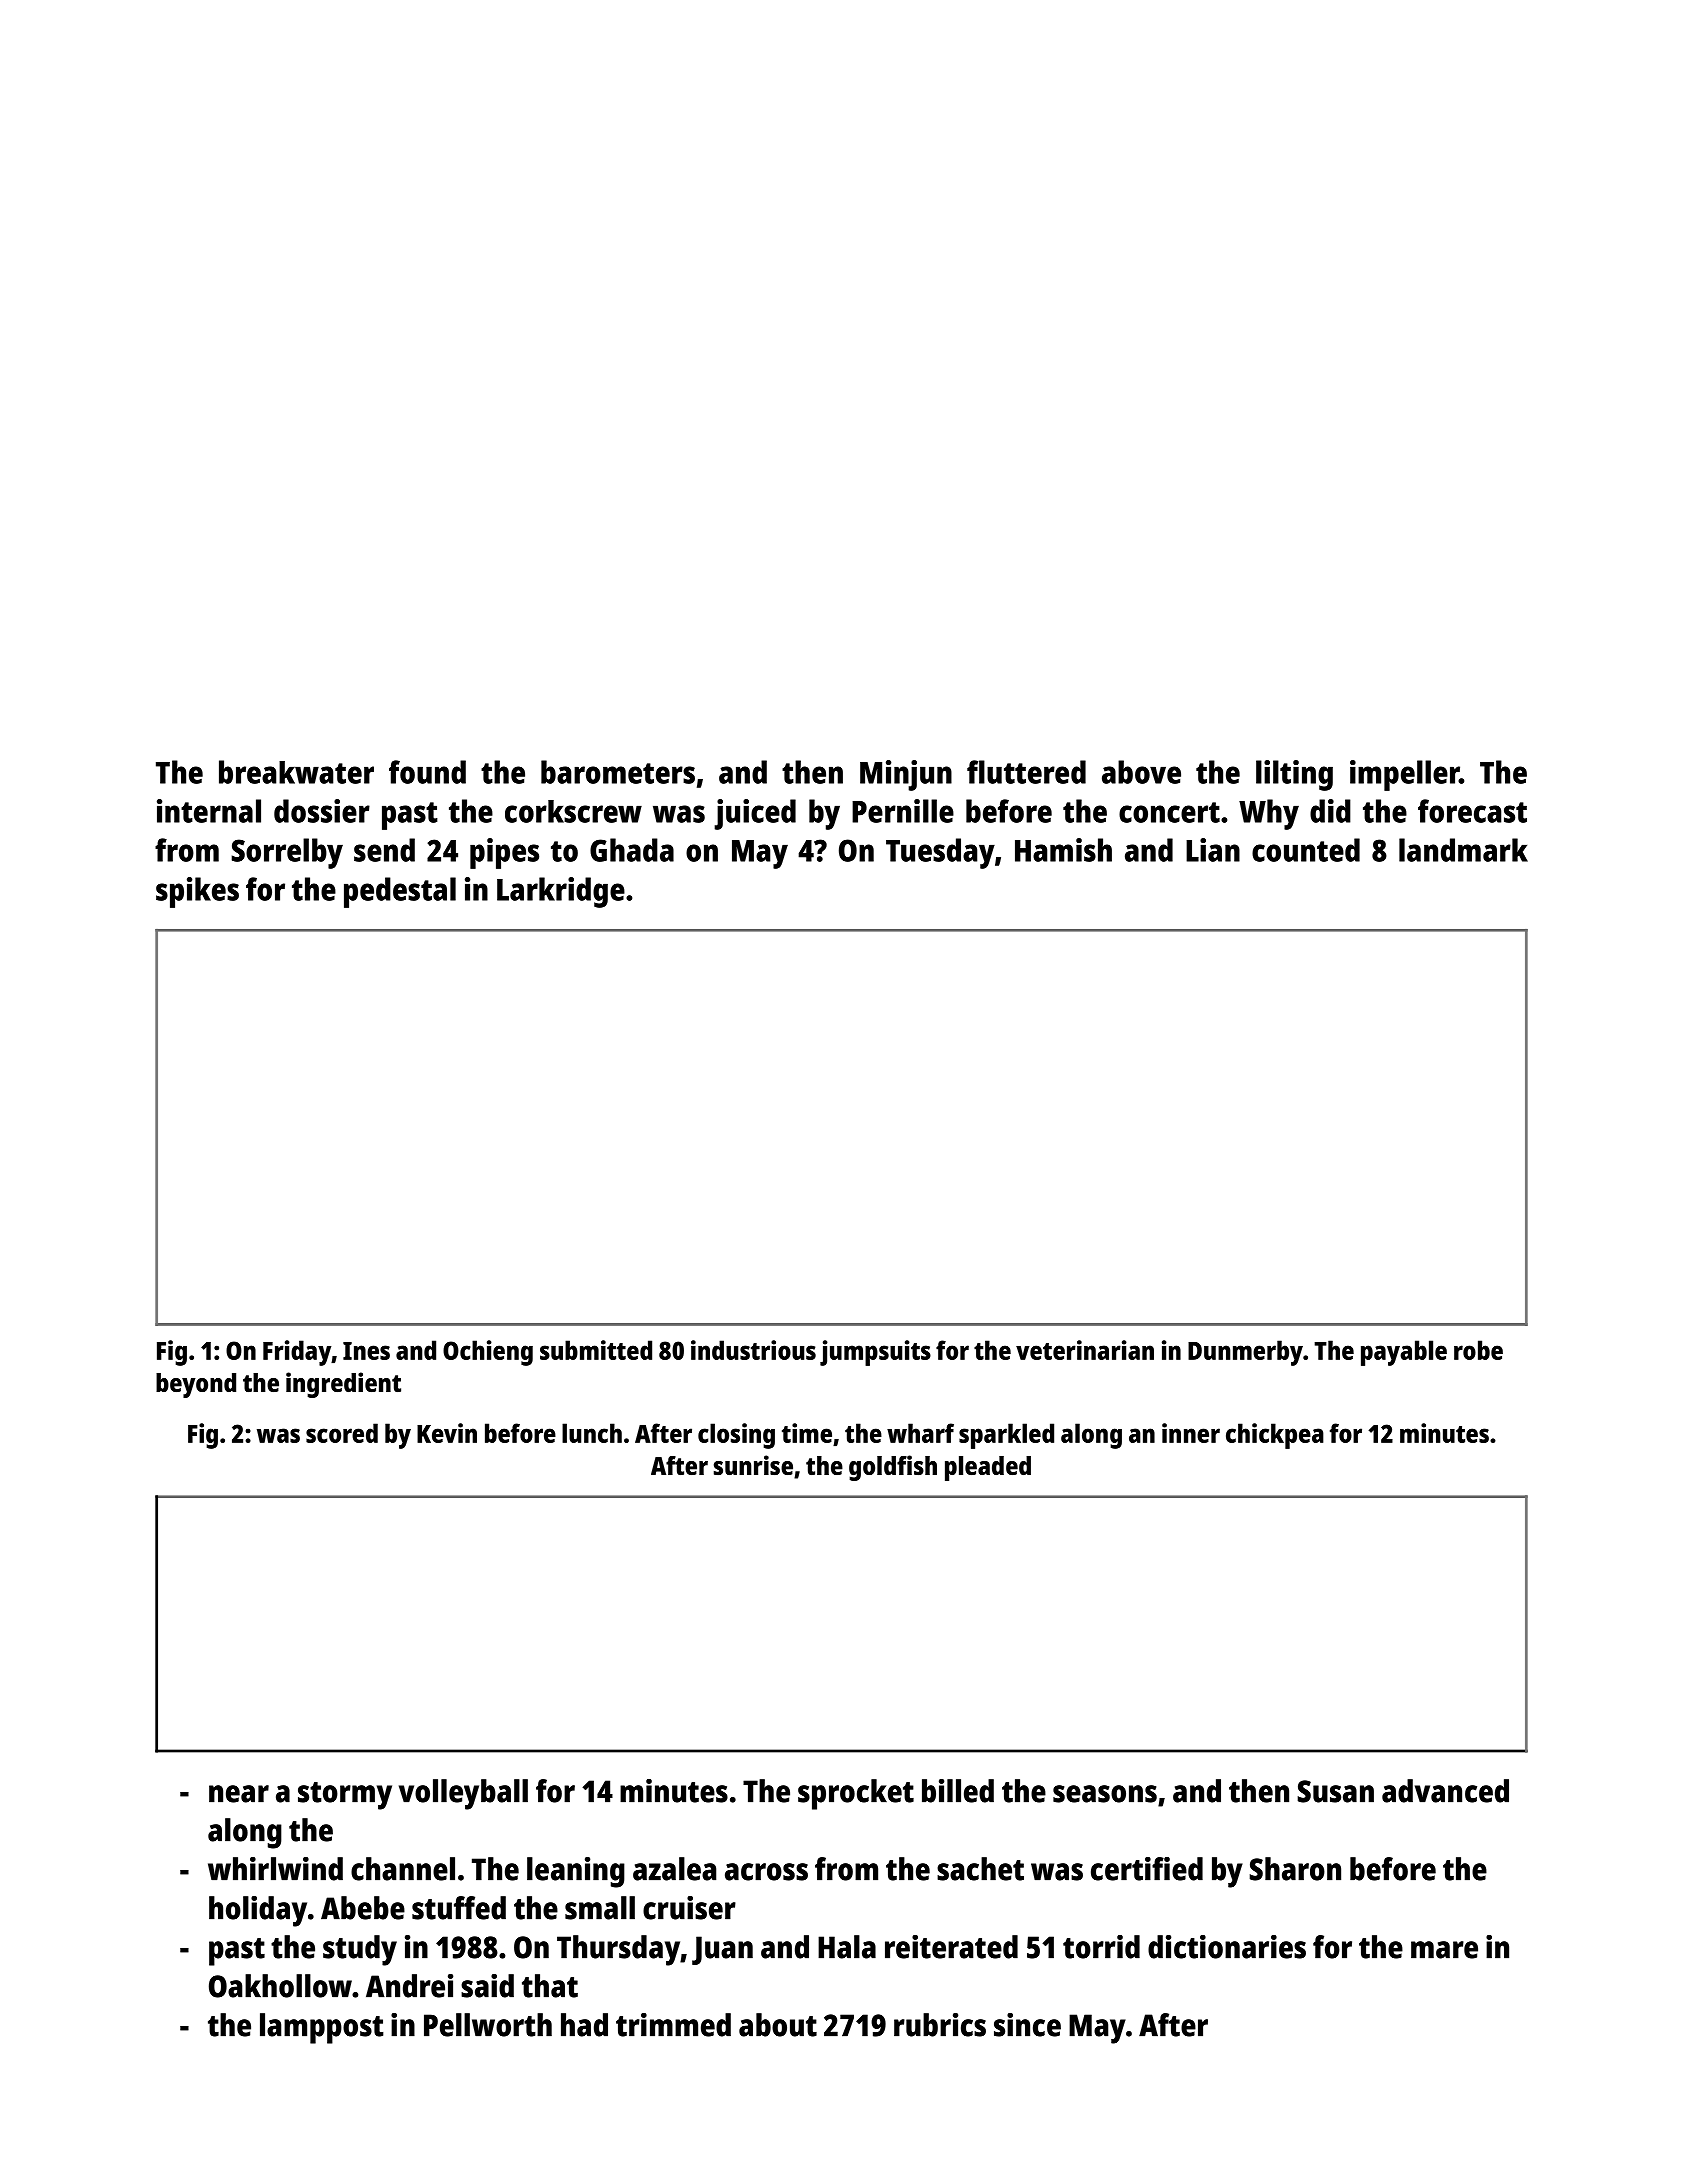 This image has width=1683, height=2178. Describe the element at coordinates (561, 892) in the image. I see `Larkridge` at that location.
